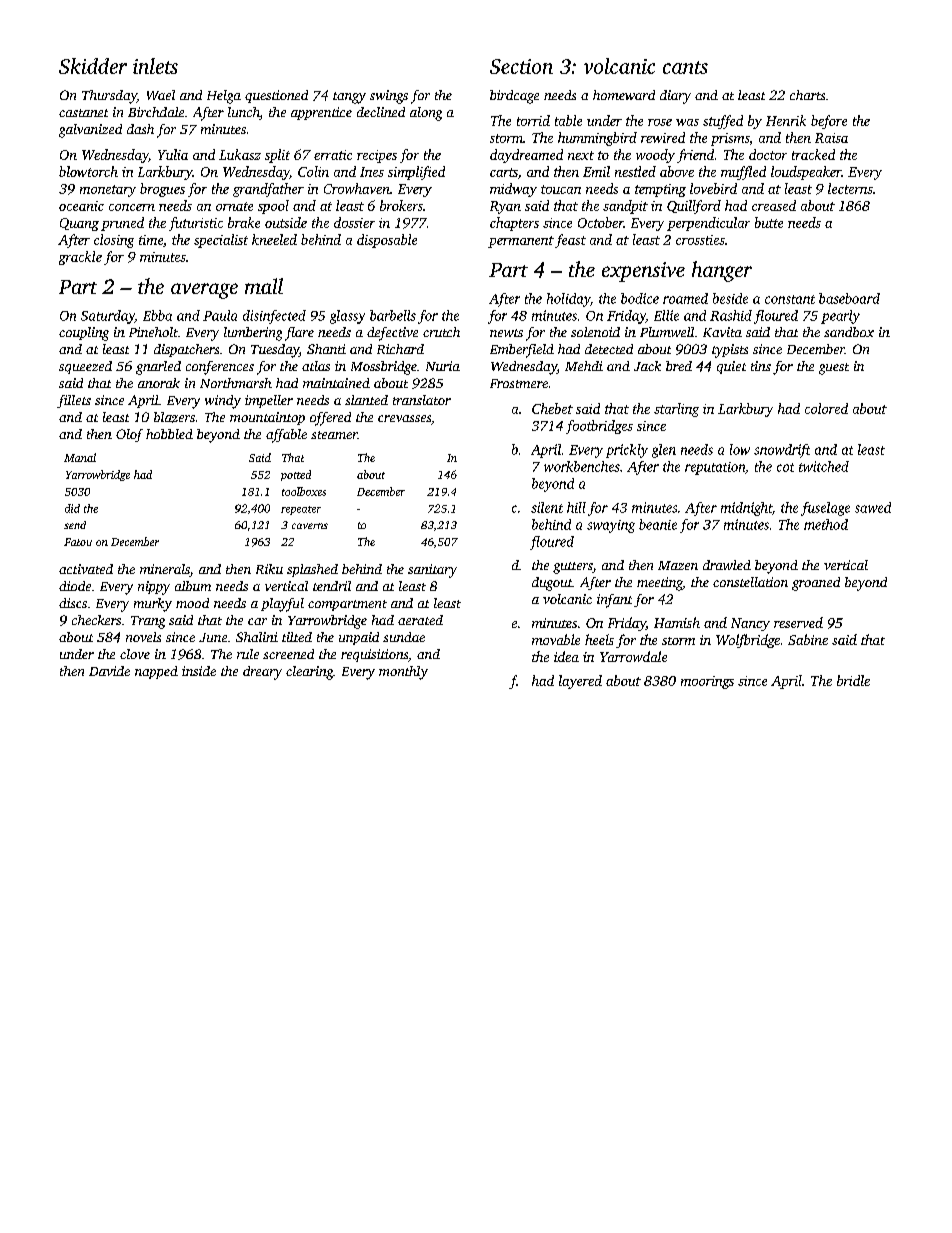 Image resolution: width=952 pixels, height=1233 pixels. Describe the element at coordinates (269, 569) in the page. I see `Riku` at that location.
